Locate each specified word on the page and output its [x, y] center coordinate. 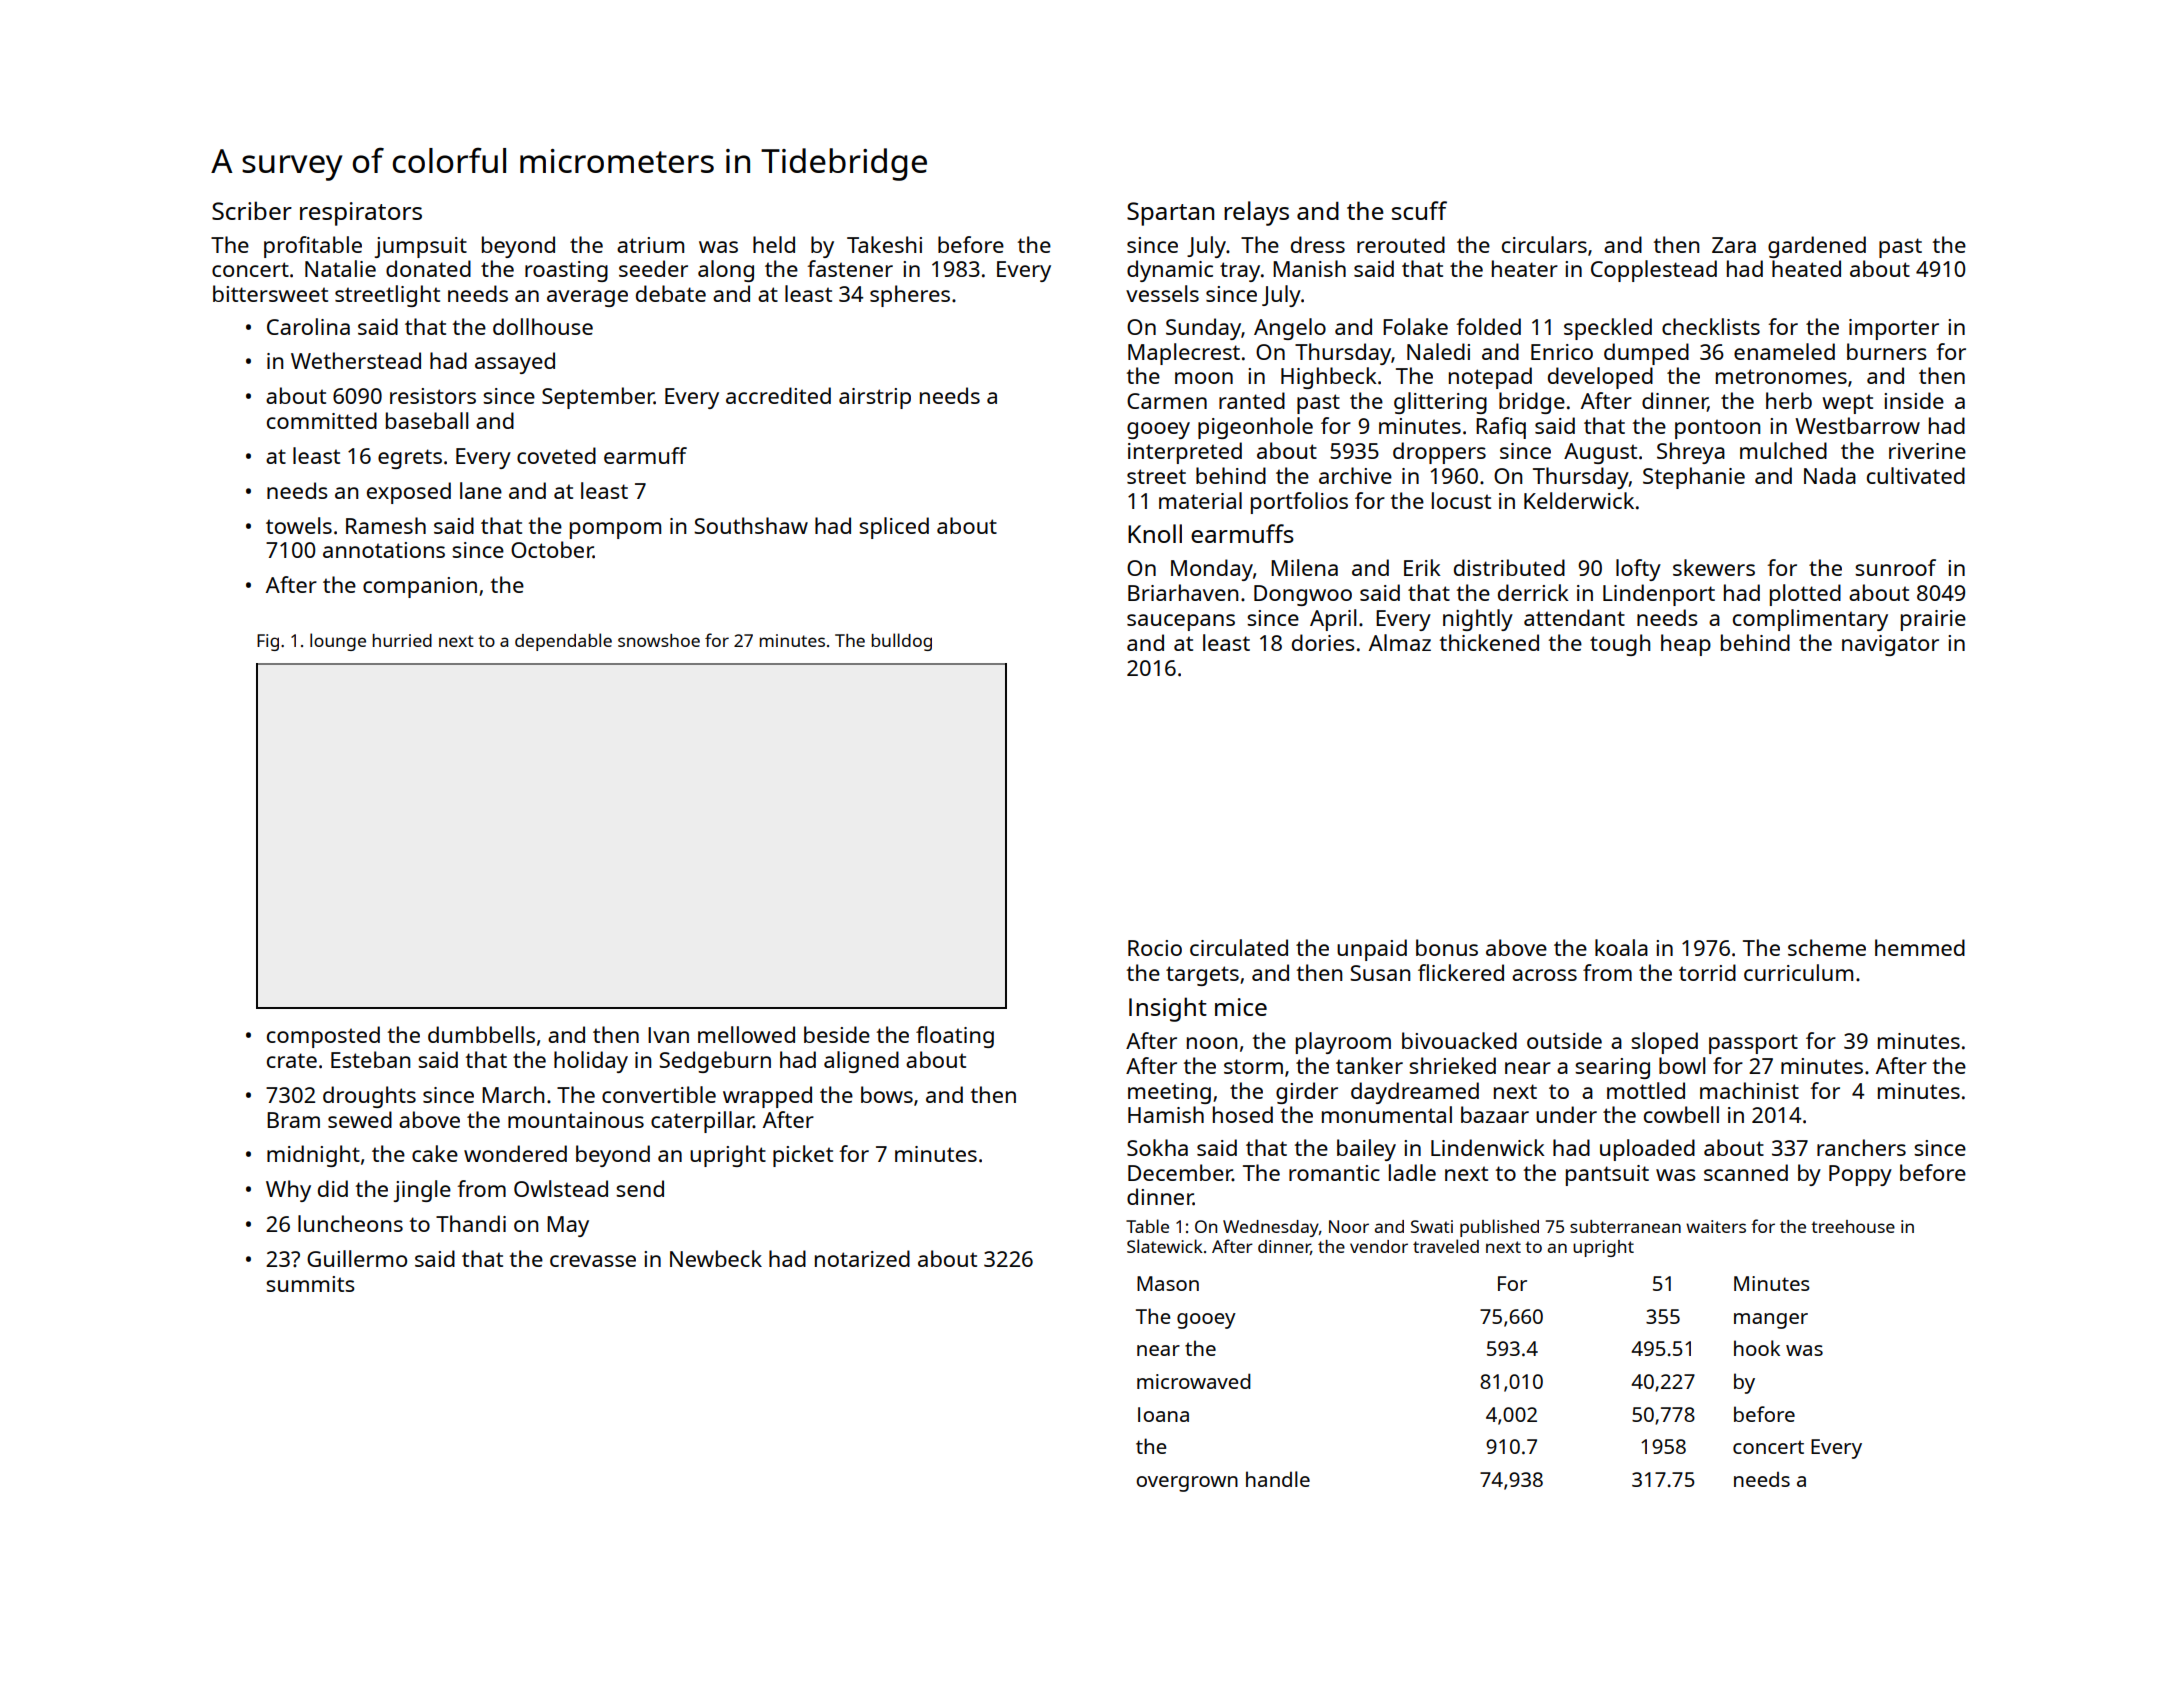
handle [1278, 1479]
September [598, 398]
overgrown [1187, 1484]
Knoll [1155, 533]
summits [310, 1284]
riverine [1927, 451]
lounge [338, 642]
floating [955, 1037]
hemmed [1920, 947]
